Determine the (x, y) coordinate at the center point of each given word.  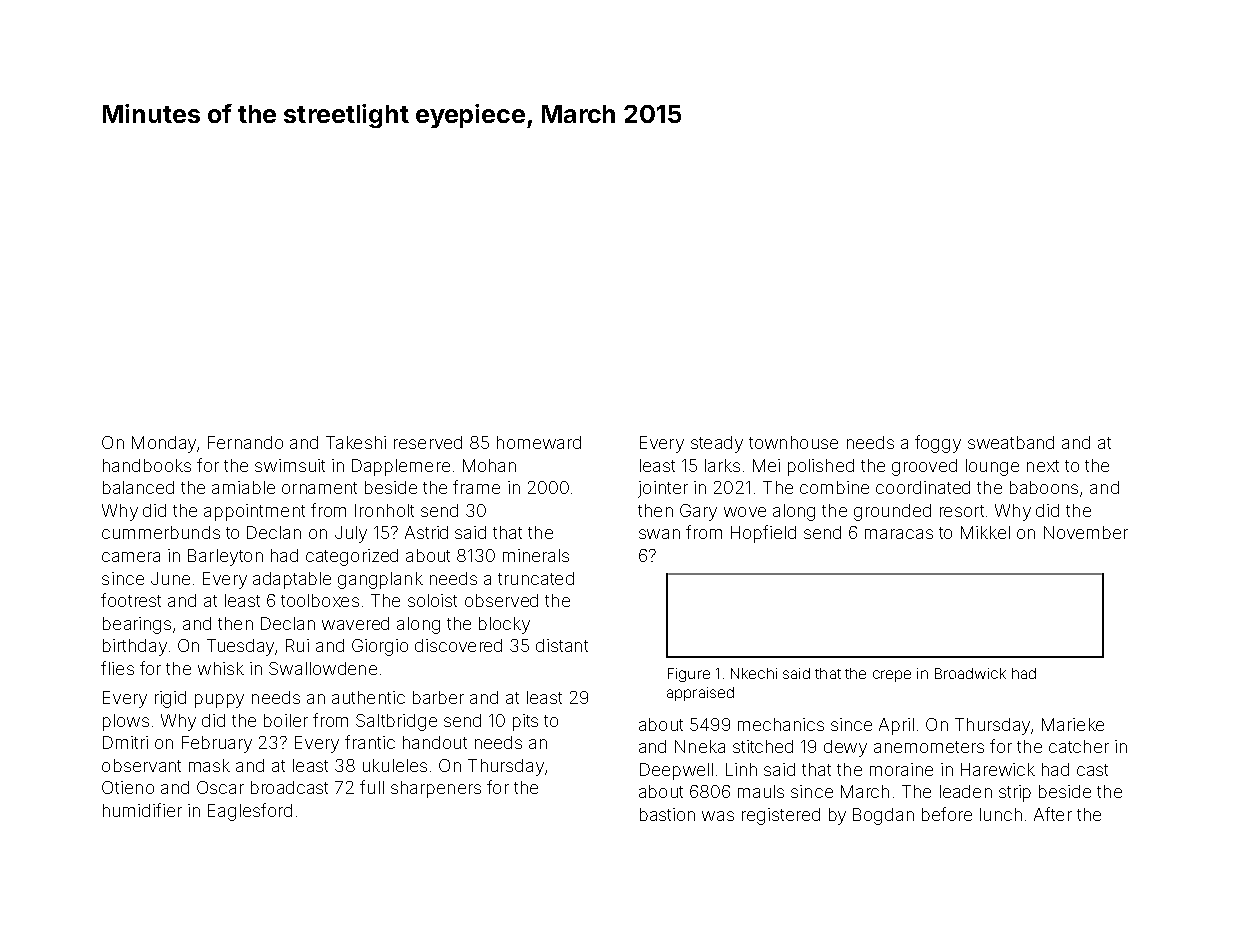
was (718, 816)
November (1086, 532)
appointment (254, 512)
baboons (1044, 487)
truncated (536, 578)
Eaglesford (250, 812)
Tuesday (240, 647)
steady (717, 444)
